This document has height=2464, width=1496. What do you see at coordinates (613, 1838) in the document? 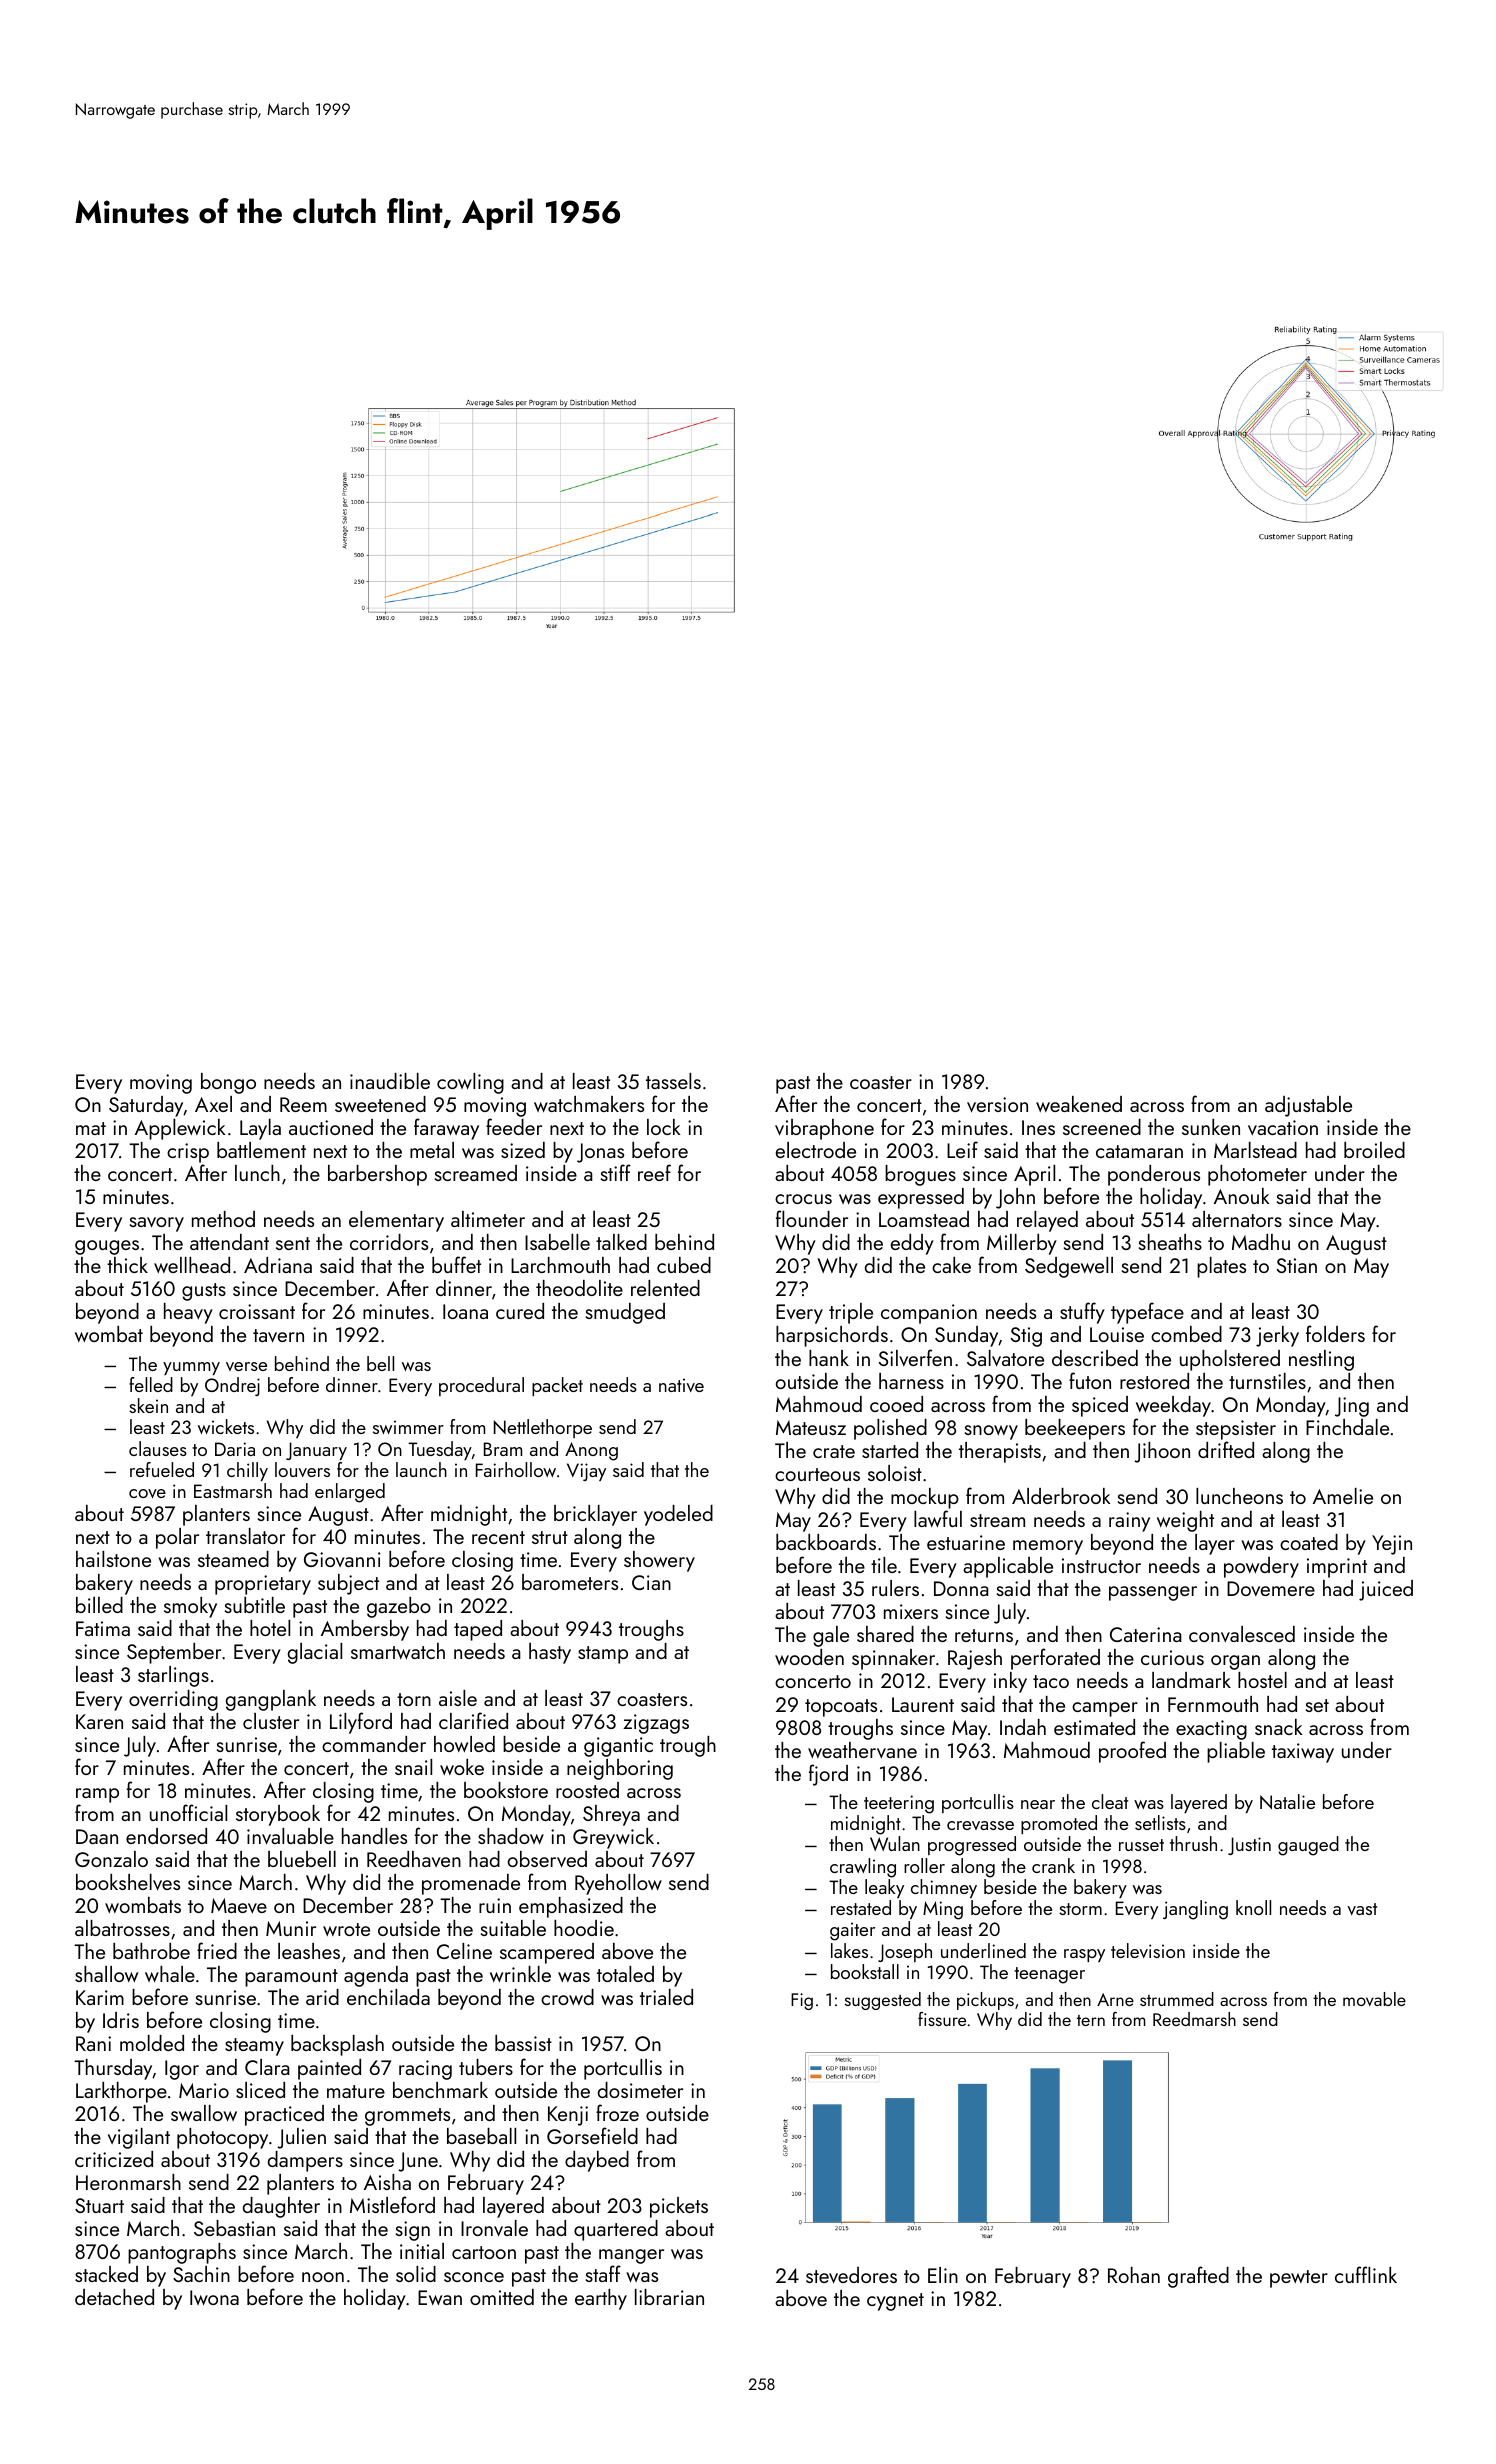
I see `Greywick` at bounding box center [613, 1838].
